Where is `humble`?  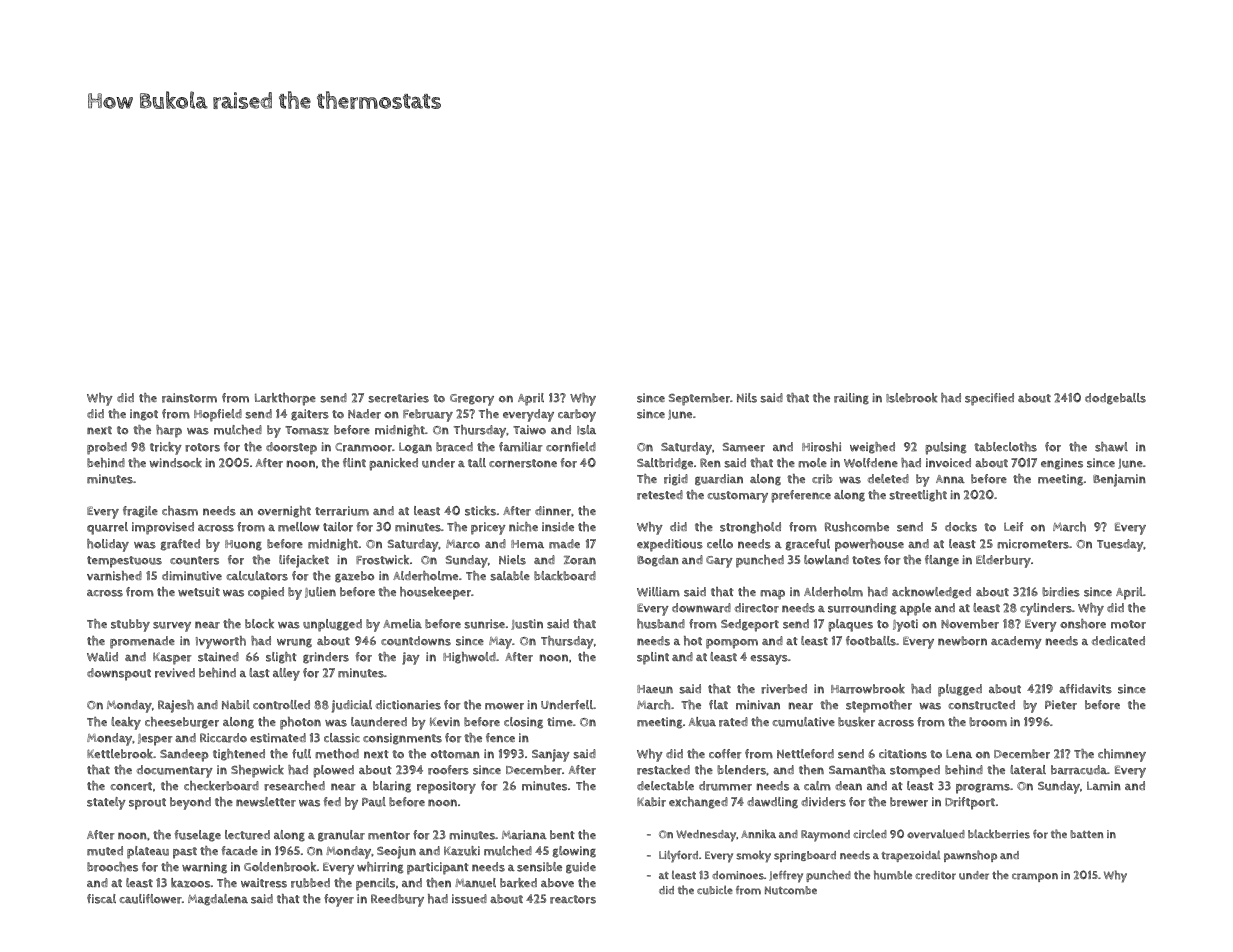 humble is located at coordinates (893, 875).
